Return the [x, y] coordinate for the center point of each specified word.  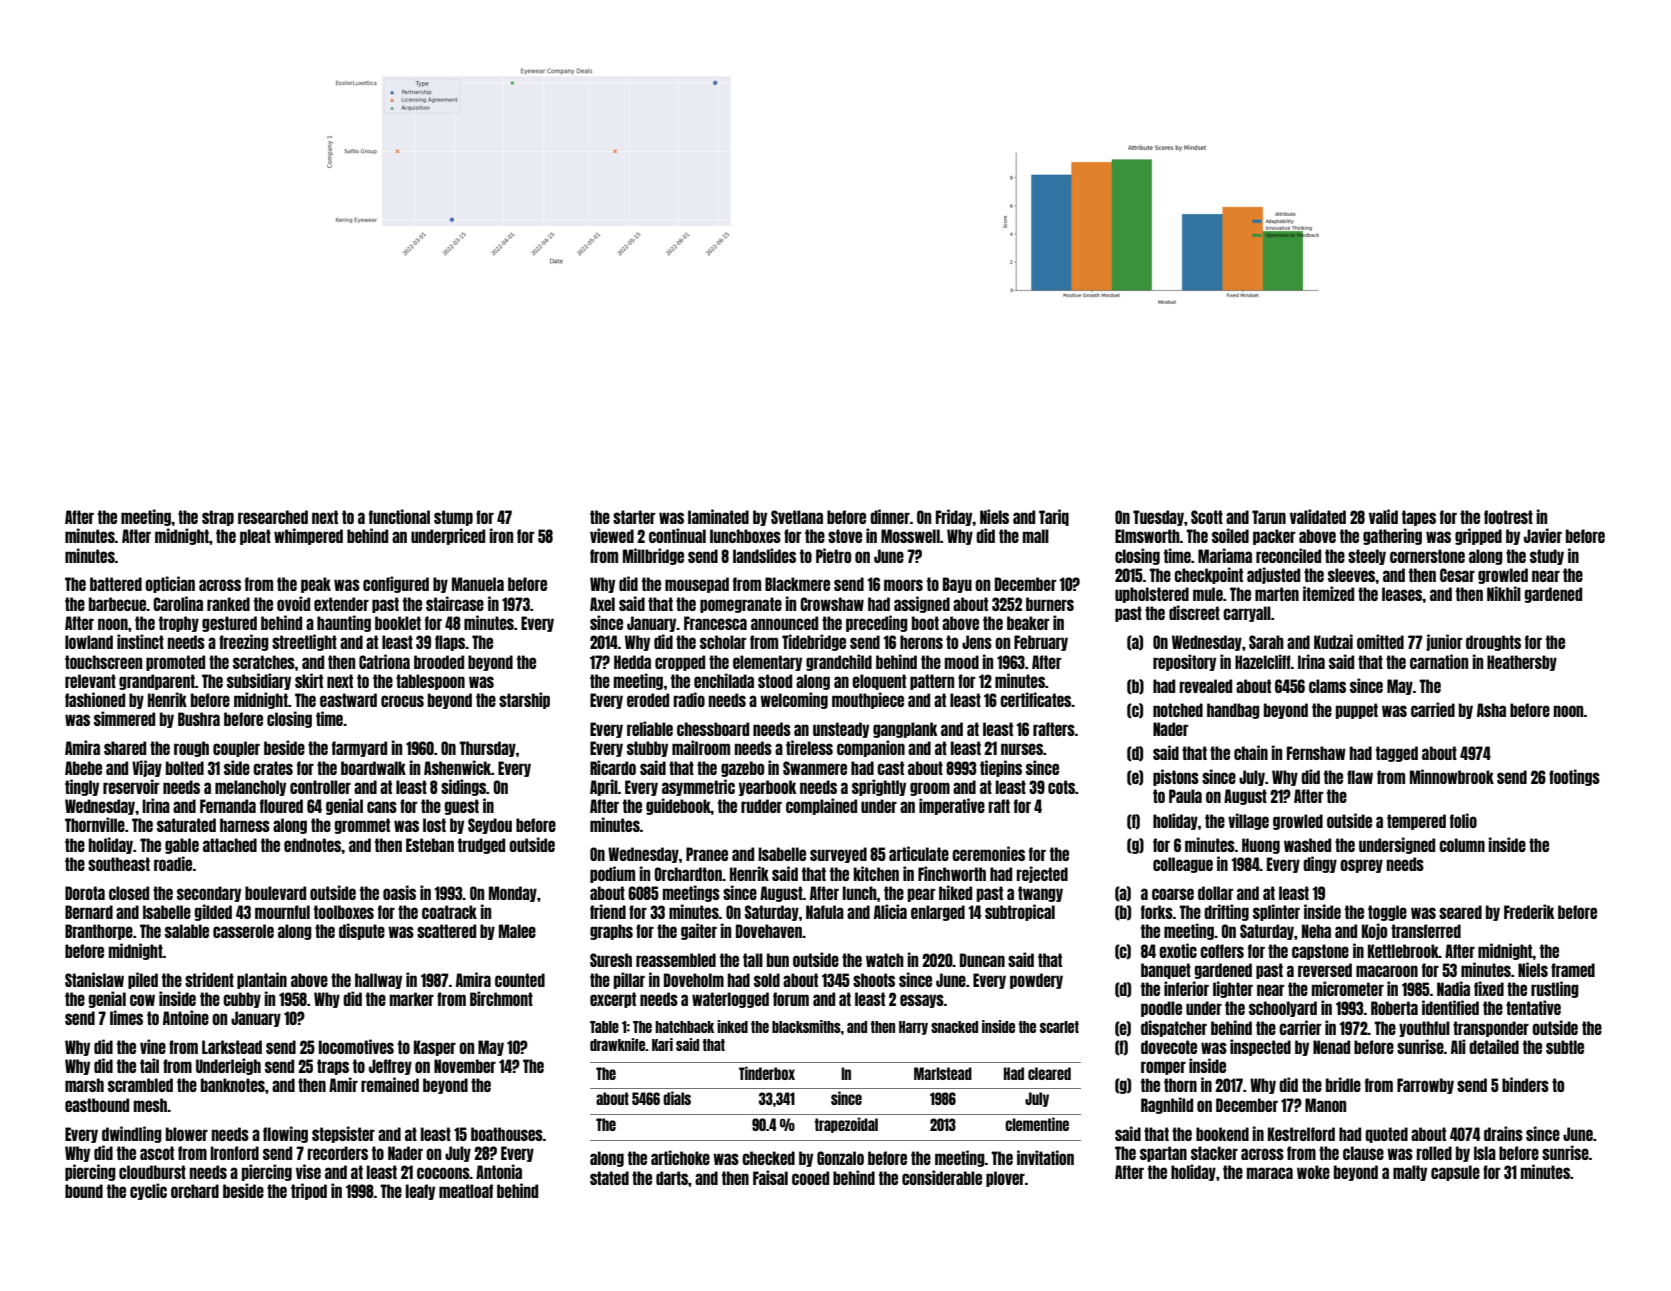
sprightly [879, 787]
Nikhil [1504, 593]
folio [1463, 820]
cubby [242, 1000]
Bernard [89, 912]
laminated [718, 516]
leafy [420, 1192]
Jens [977, 642]
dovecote [1169, 1047]
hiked [955, 892]
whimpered [308, 536]
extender [341, 604]
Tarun [1269, 517]
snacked [954, 1027]
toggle [1387, 913]
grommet [362, 826]
